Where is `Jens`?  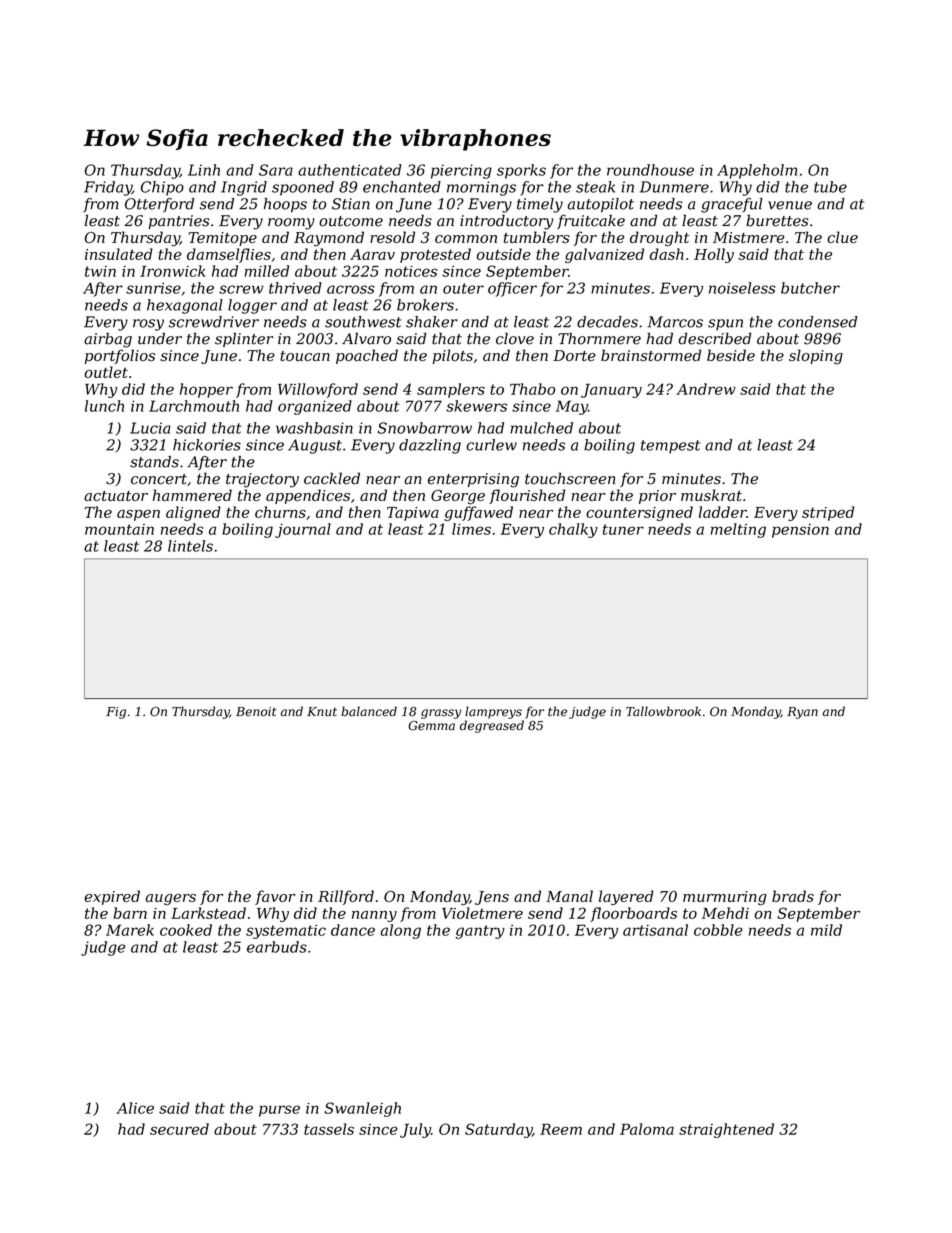
Jens is located at coordinates (492, 898).
